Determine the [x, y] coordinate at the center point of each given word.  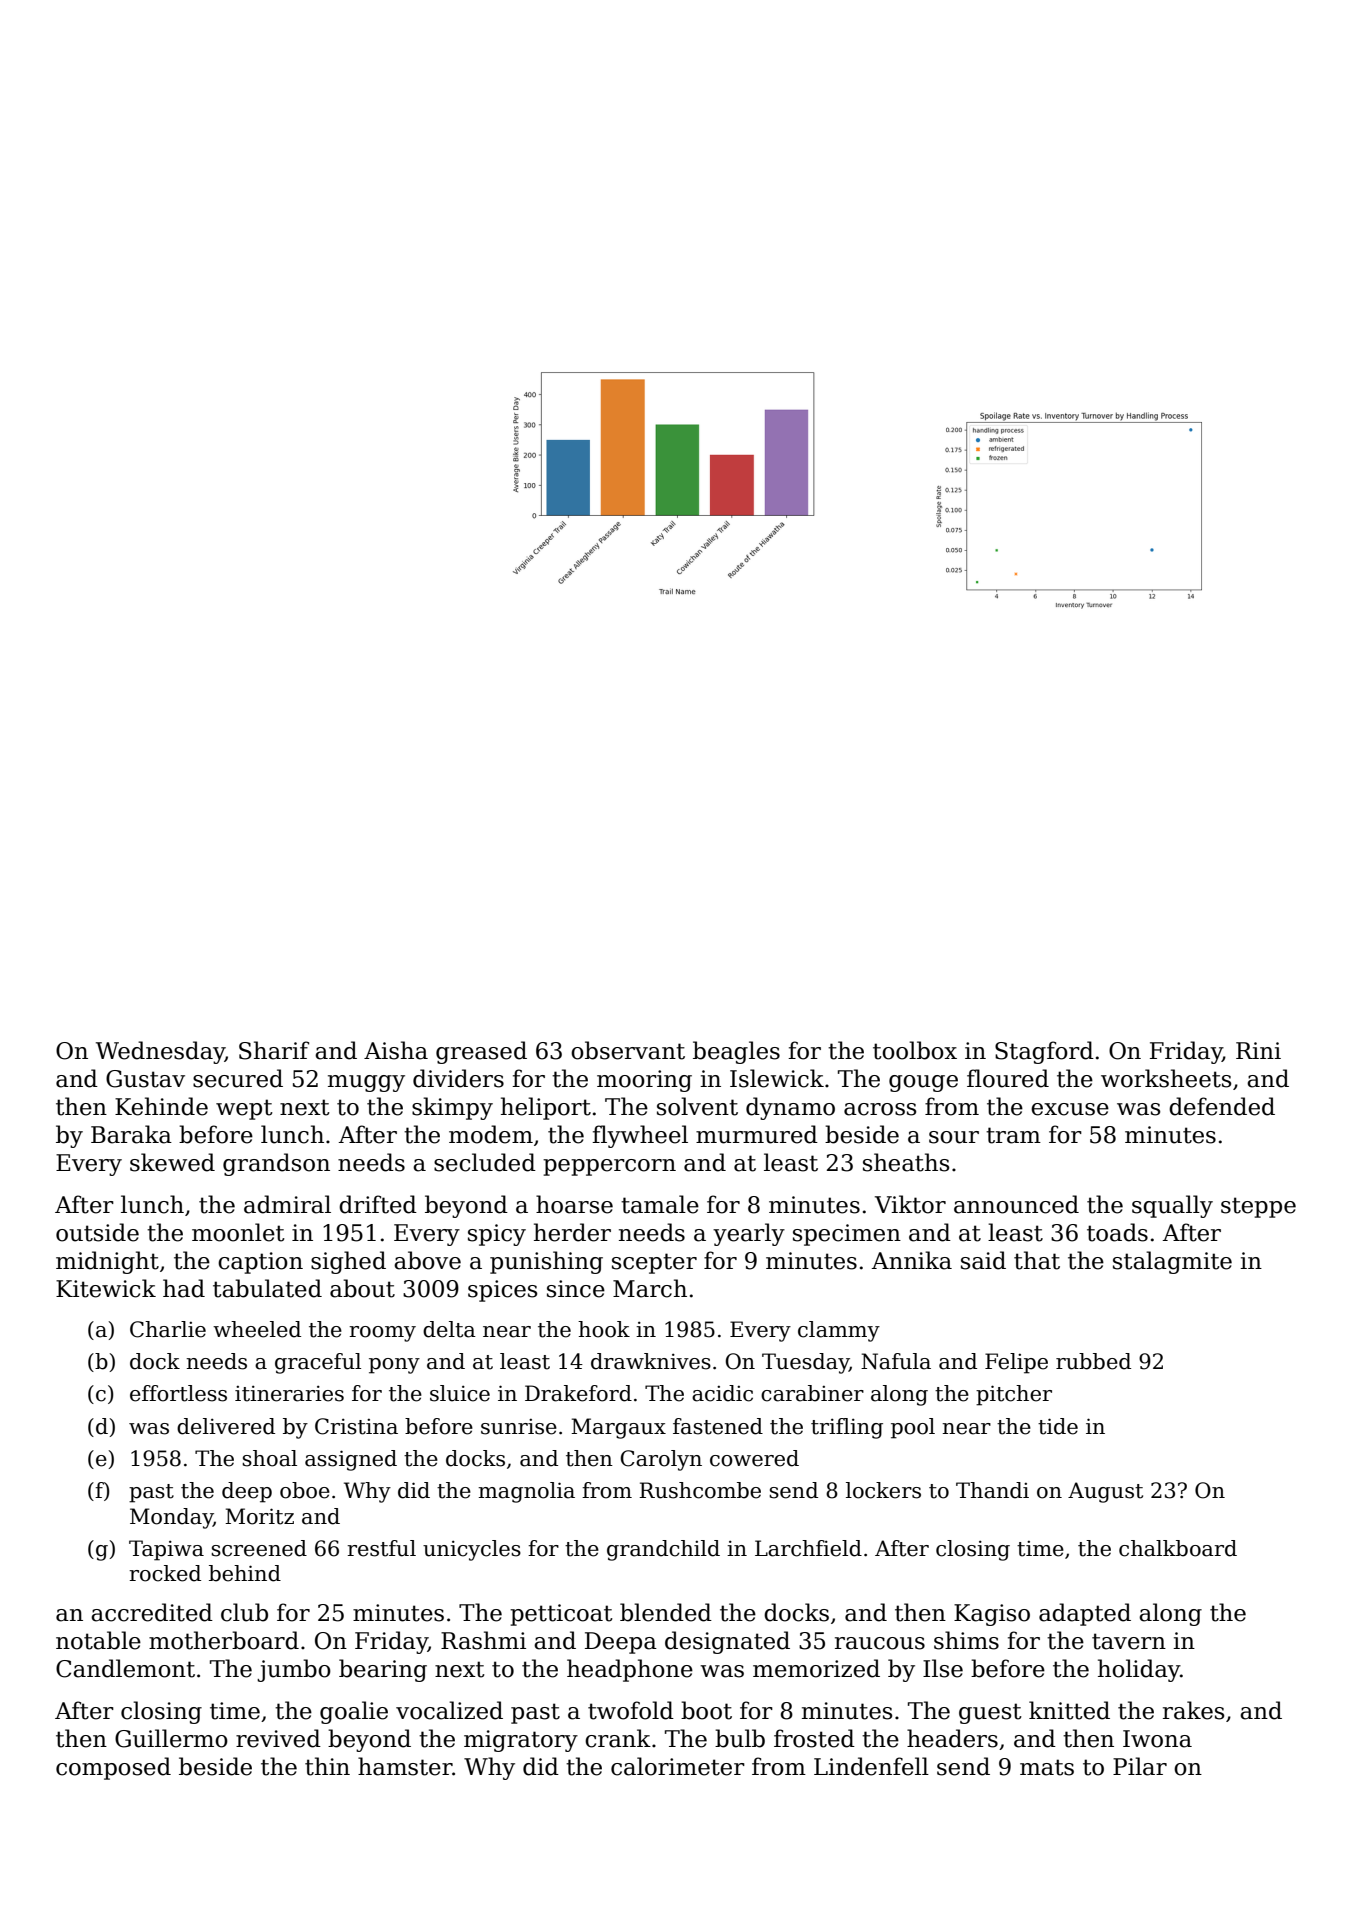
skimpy [452, 1108]
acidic [722, 1393]
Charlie [168, 1329]
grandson [276, 1164]
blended [666, 1612]
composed [113, 1768]
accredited [152, 1612]
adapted [1085, 1614]
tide [1058, 1426]
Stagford [1044, 1052]
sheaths [906, 1162]
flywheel [640, 1136]
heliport [546, 1108]
